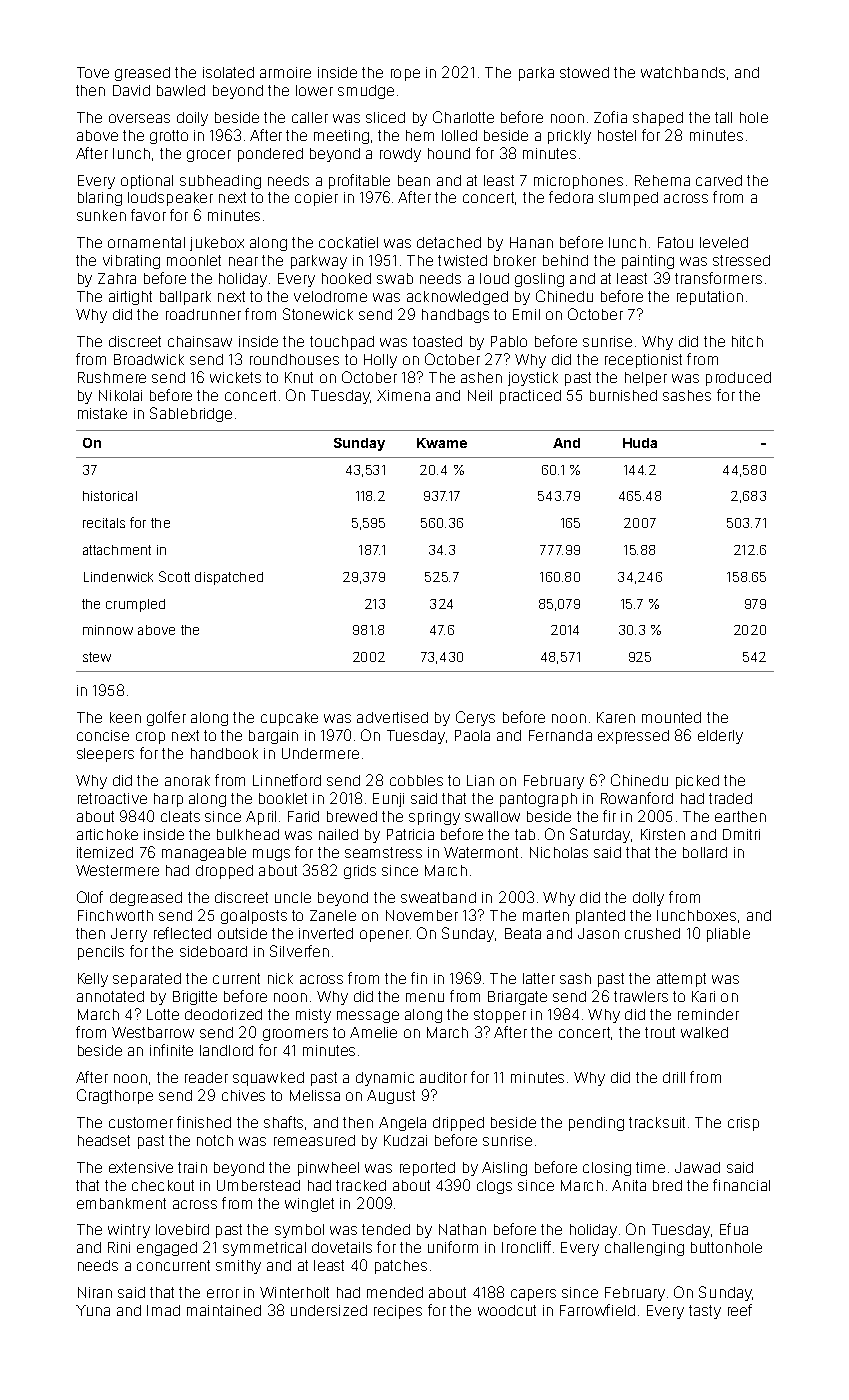  I want to click on Ximena, so click(403, 395).
